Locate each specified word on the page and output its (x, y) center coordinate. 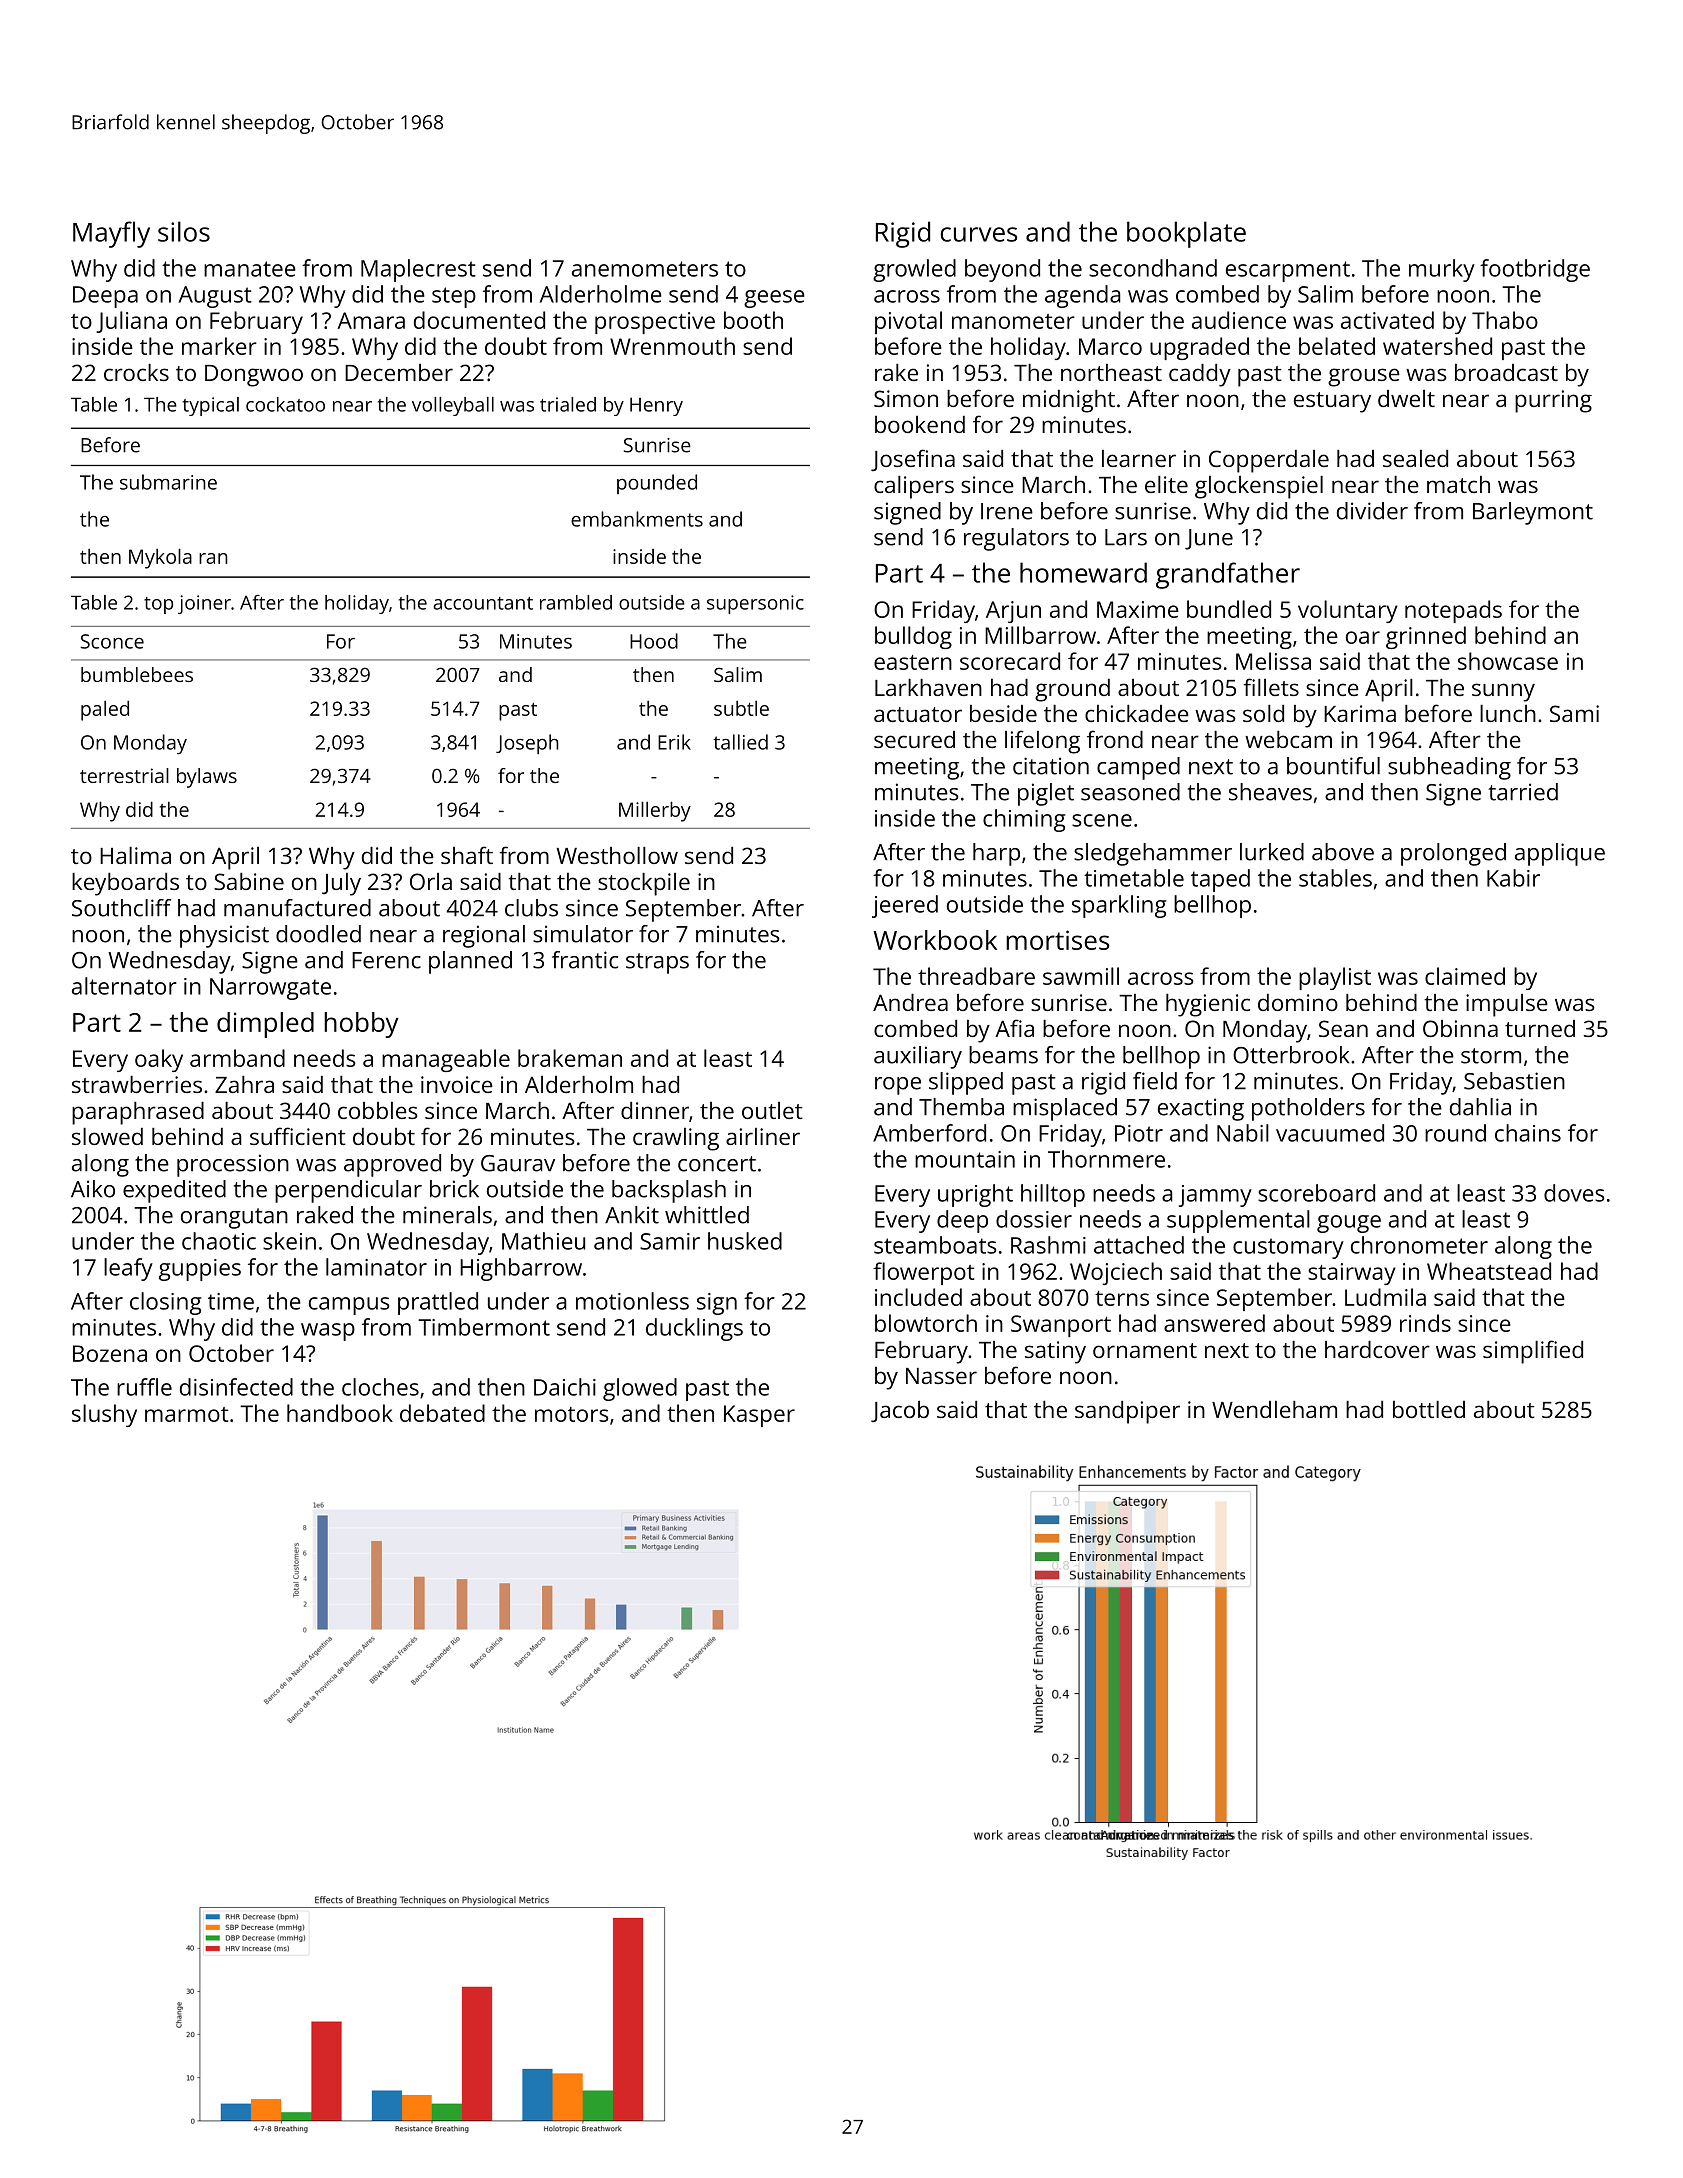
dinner (655, 1110)
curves (978, 234)
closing (165, 1303)
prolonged (1453, 854)
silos (184, 231)
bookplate (1186, 234)
